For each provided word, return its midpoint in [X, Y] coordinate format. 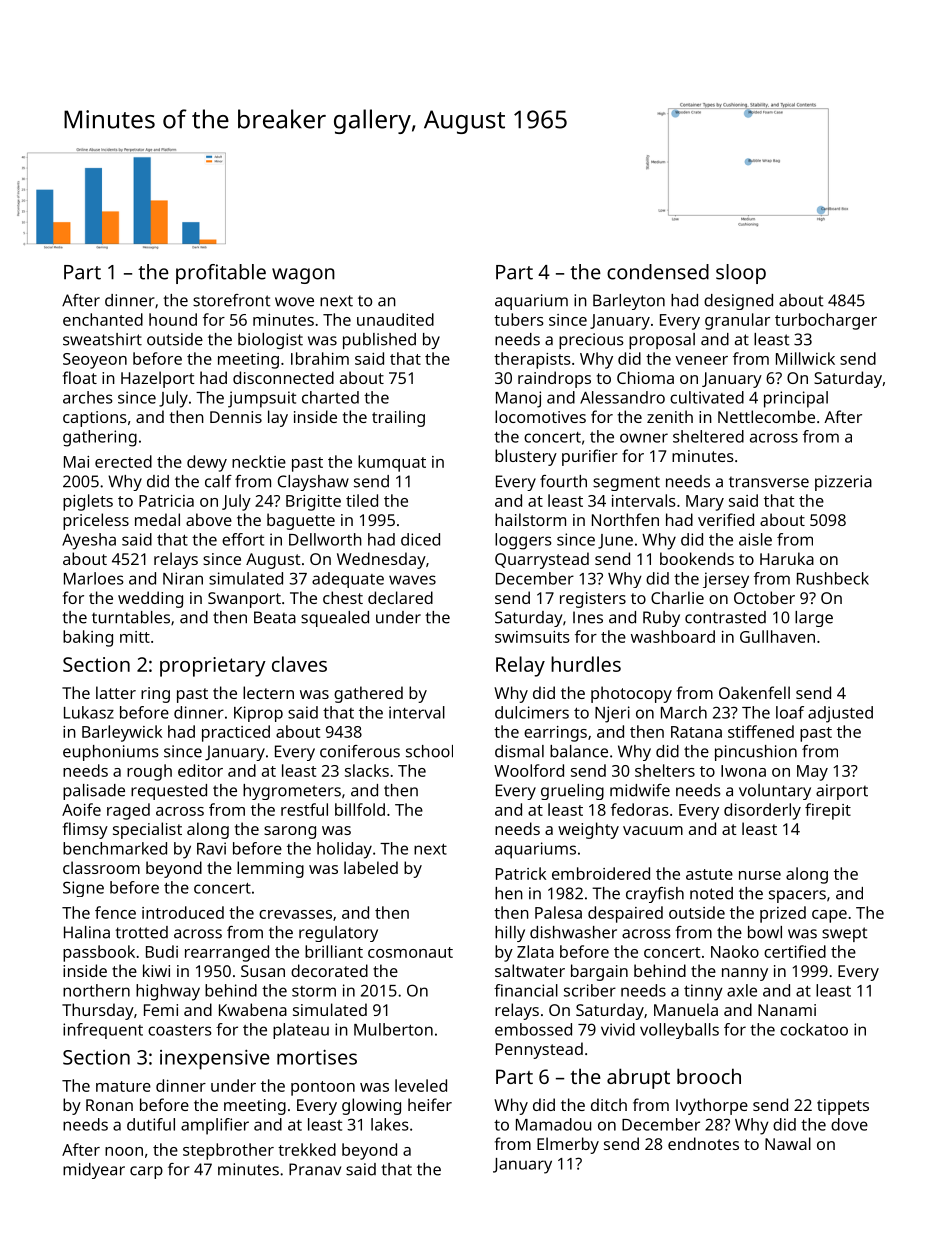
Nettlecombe [766, 416]
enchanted [103, 319]
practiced [236, 733]
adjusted [840, 714]
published [379, 341]
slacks [367, 770]
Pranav [315, 1169]
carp [146, 1172]
